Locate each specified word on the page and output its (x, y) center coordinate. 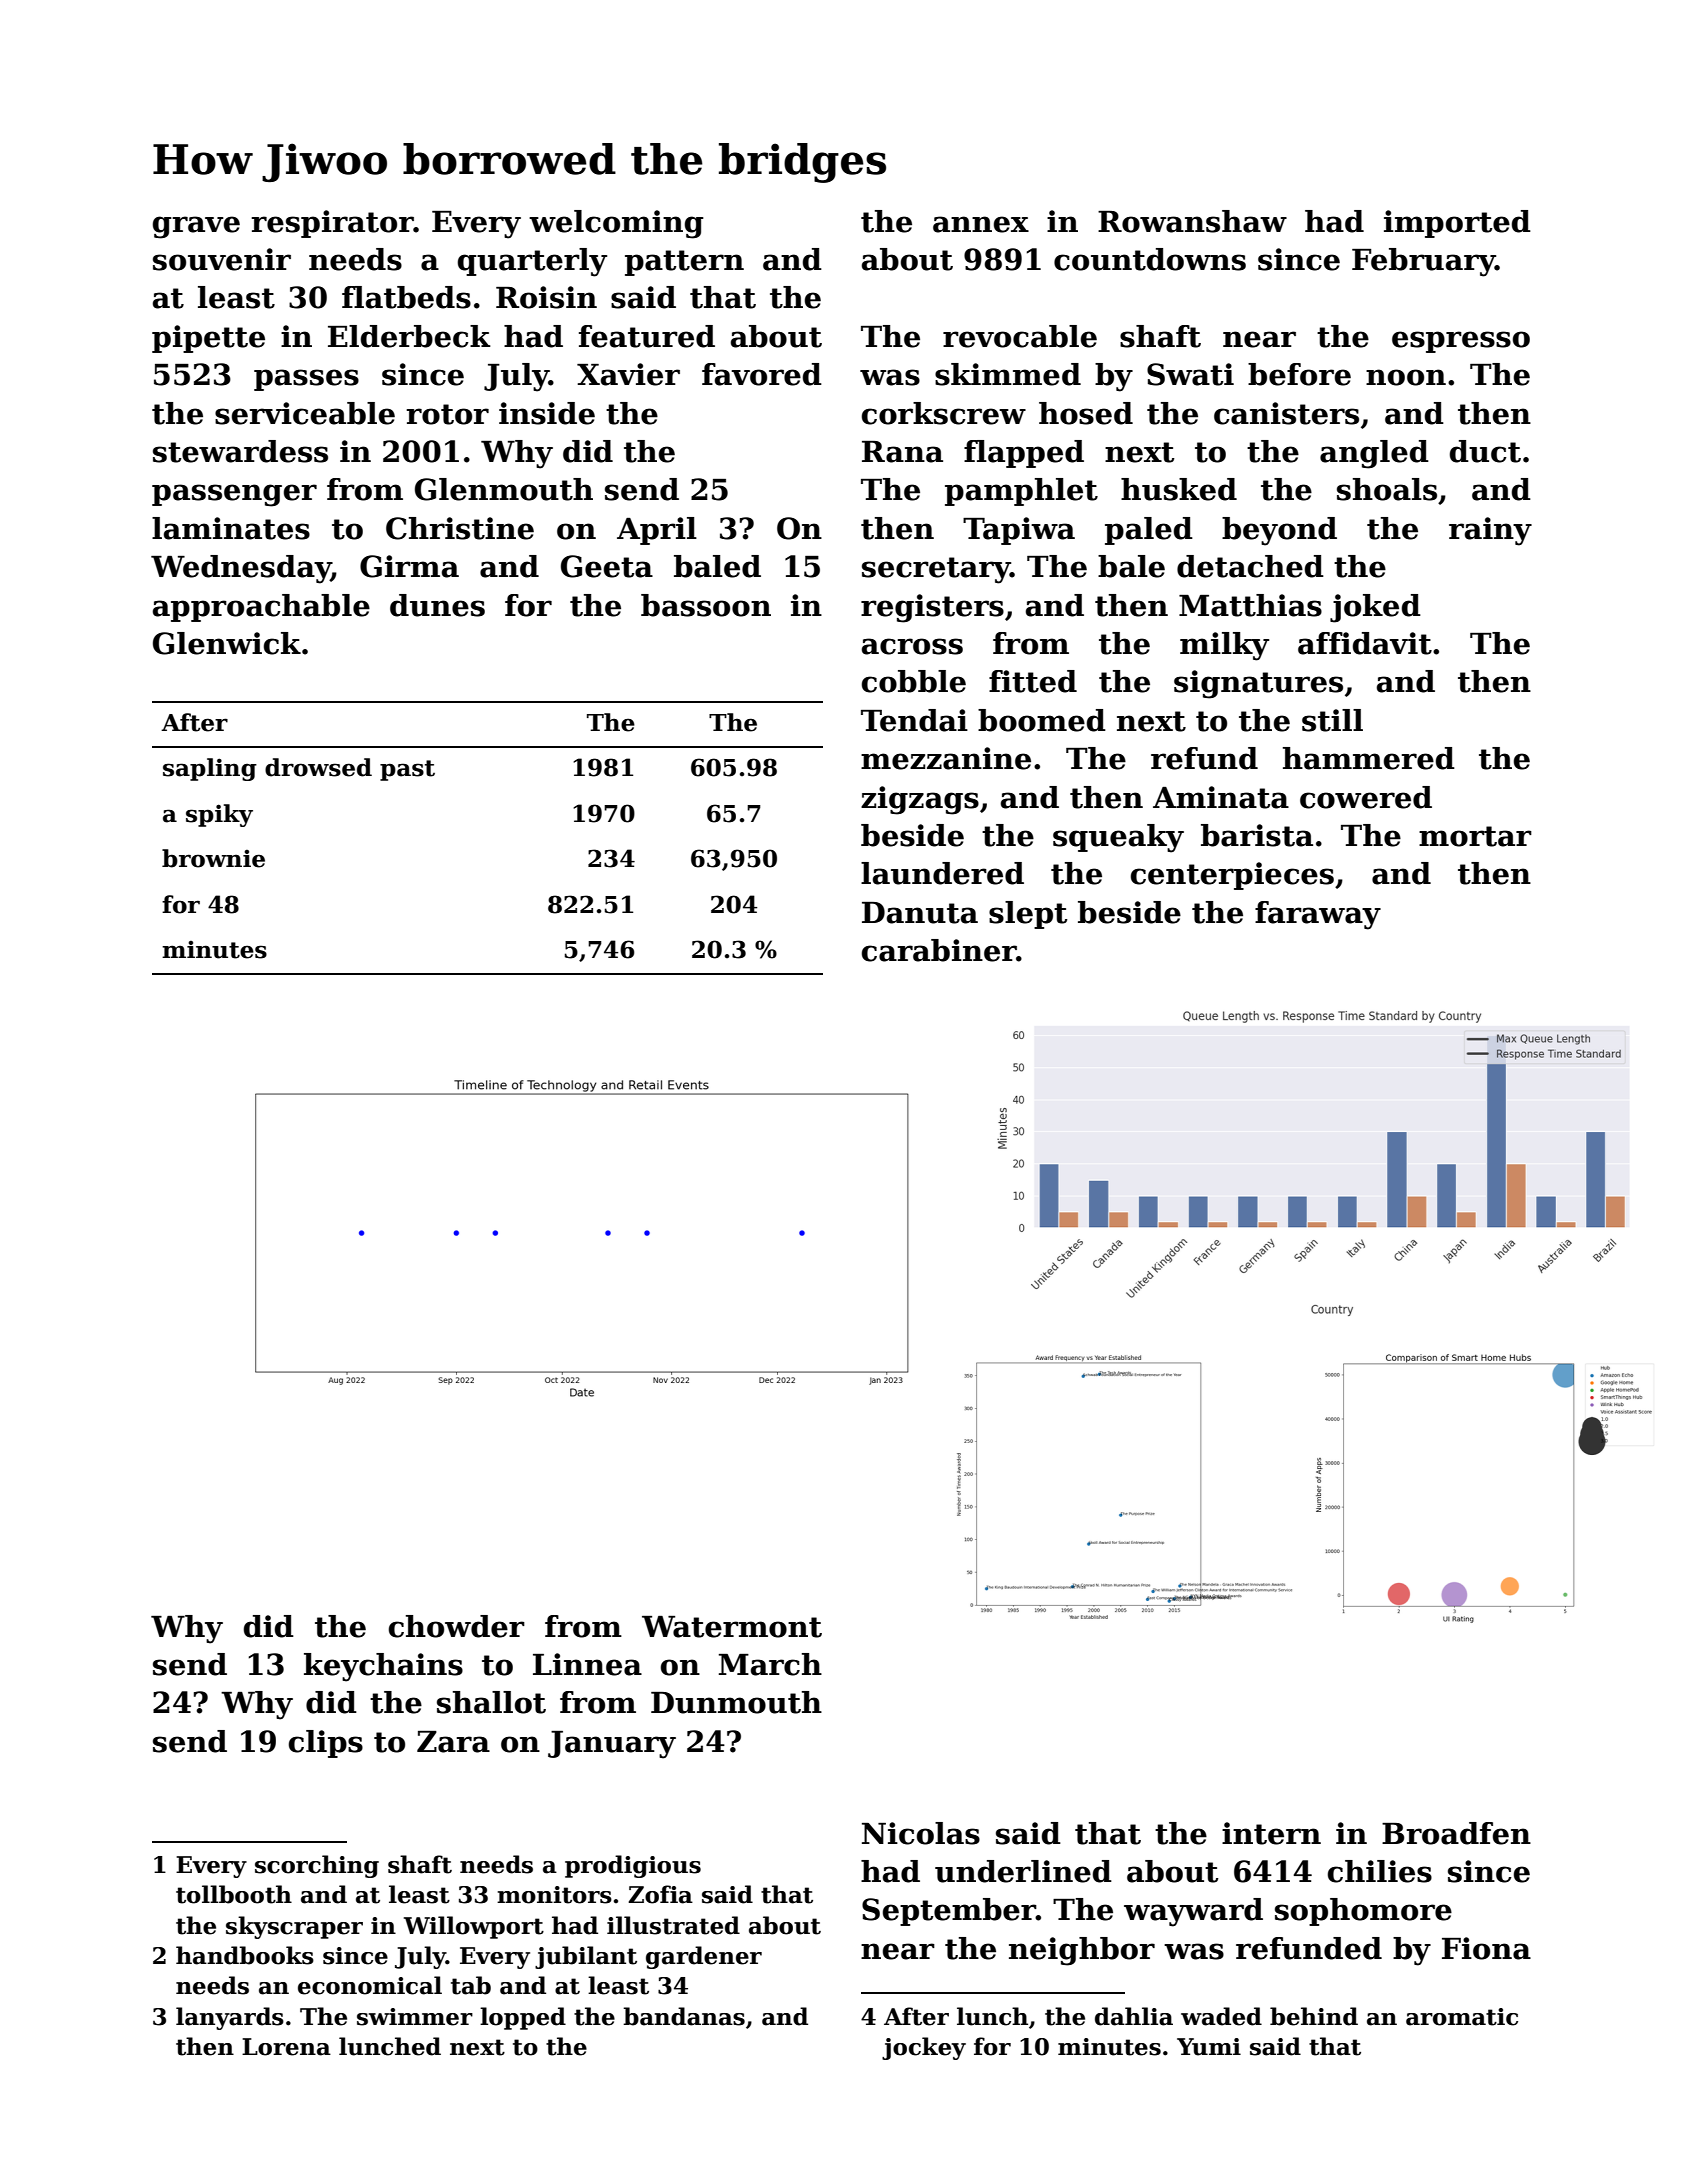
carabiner (939, 950)
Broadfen (1456, 1833)
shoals (1387, 489)
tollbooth (234, 1894)
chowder (457, 1626)
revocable (1020, 336)
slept (1028, 915)
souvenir (222, 259)
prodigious (633, 1866)
